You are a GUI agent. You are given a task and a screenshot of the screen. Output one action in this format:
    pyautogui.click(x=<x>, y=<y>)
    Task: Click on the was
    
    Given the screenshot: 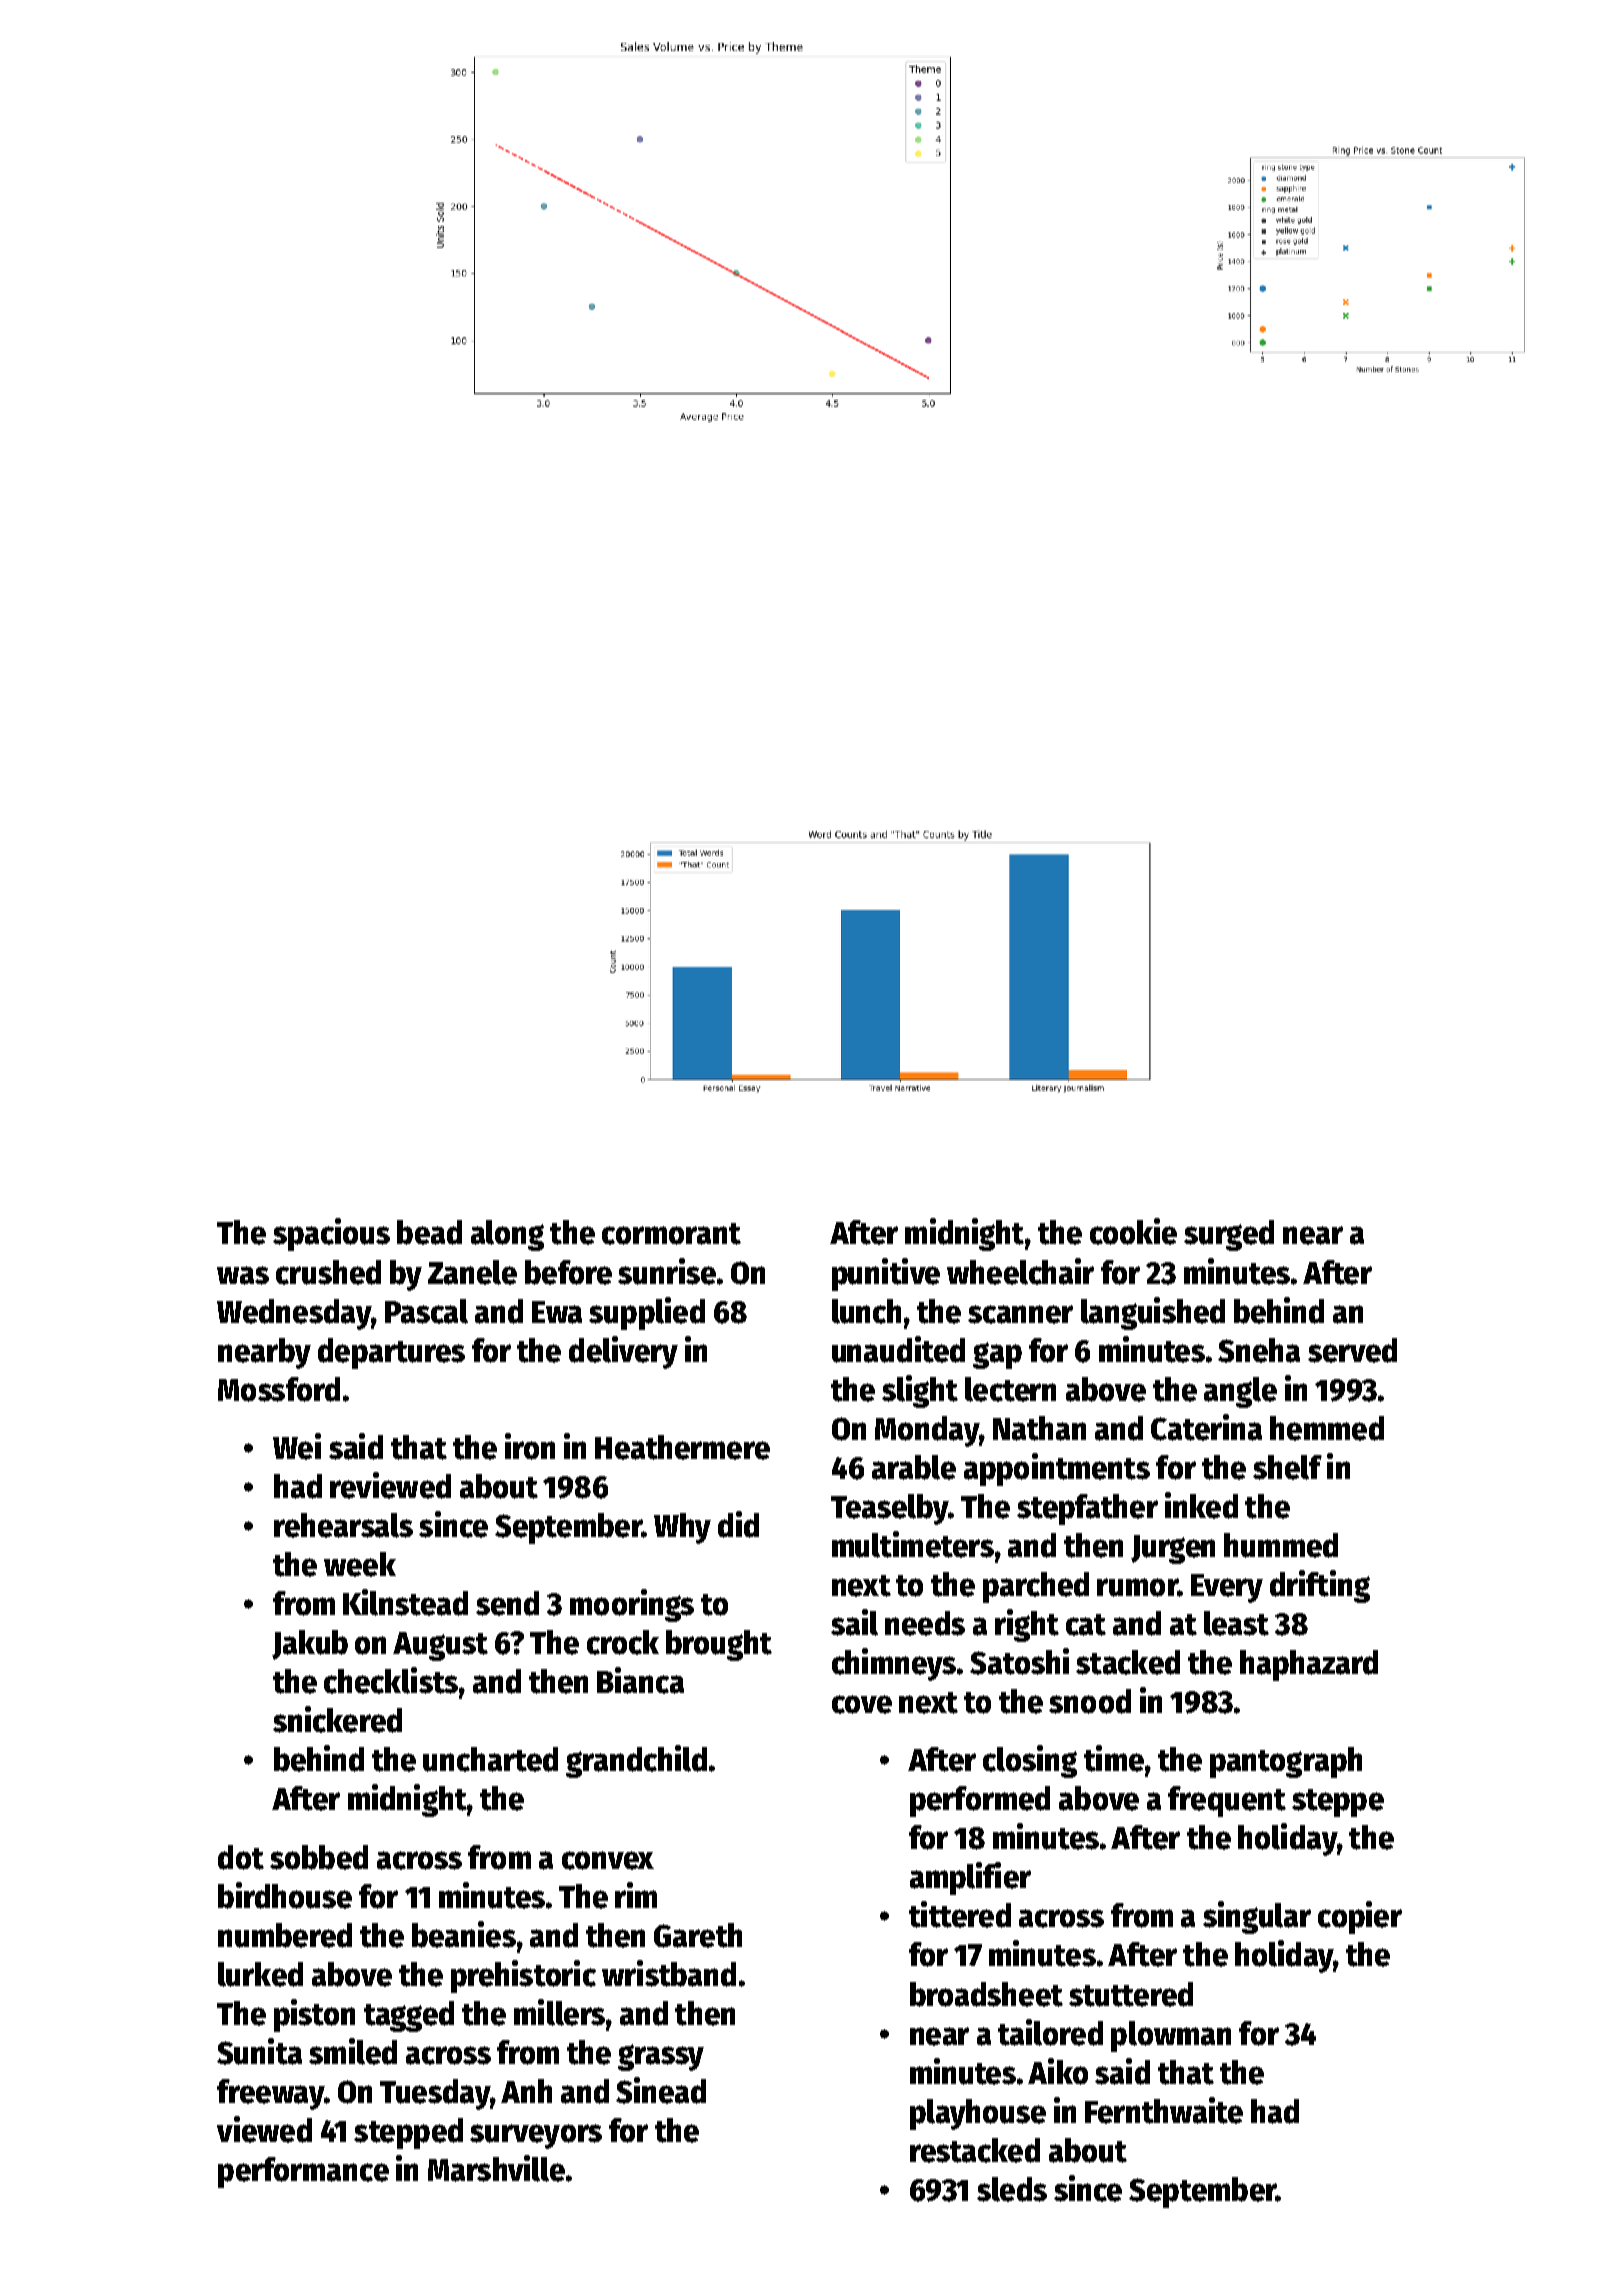 What is the action you would take?
    pyautogui.click(x=243, y=1275)
